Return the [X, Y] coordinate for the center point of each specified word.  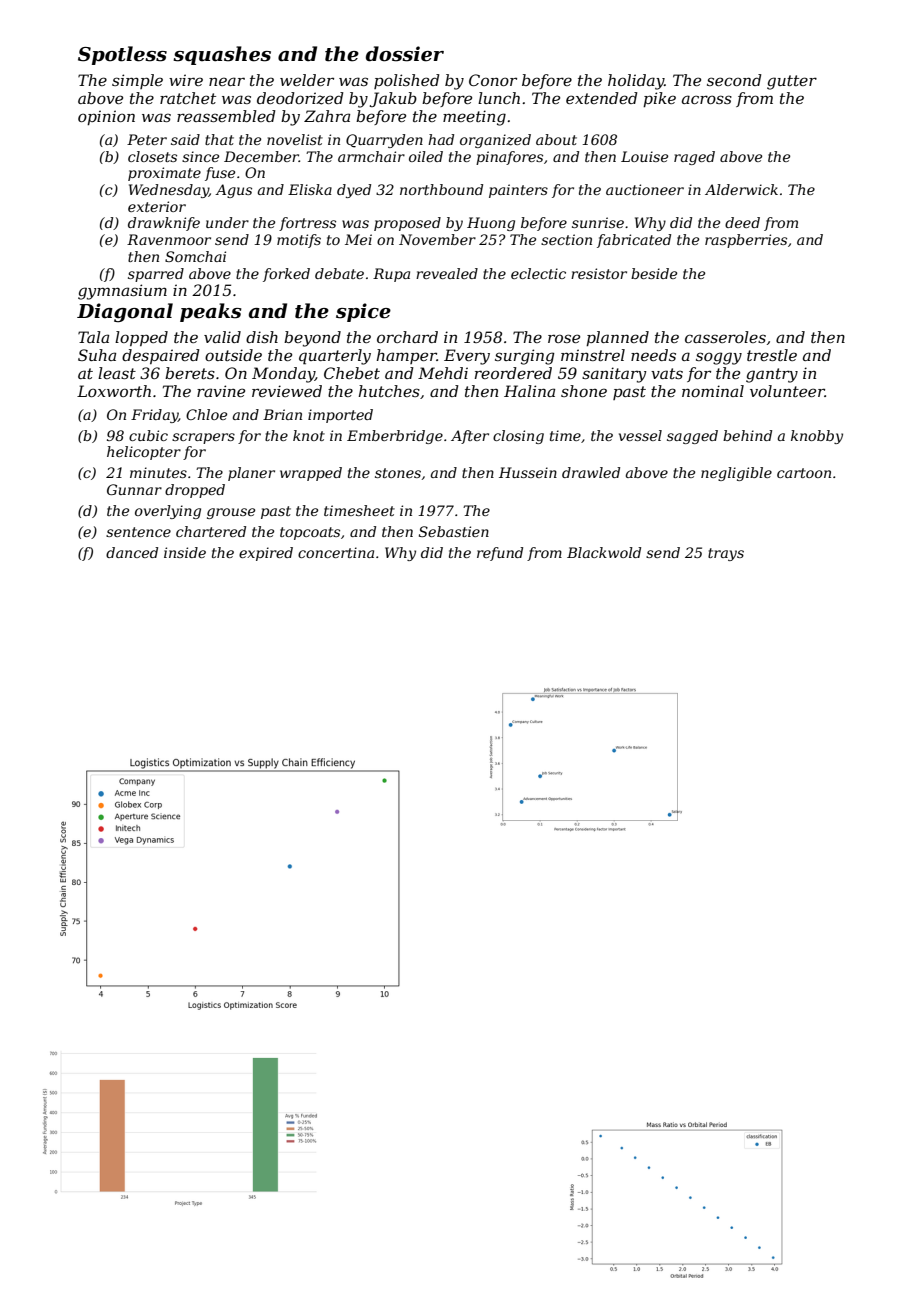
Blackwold [604, 552]
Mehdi [443, 373]
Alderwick [741, 189]
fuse [220, 174]
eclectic [538, 273]
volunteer [787, 391]
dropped [195, 491]
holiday [636, 82]
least [117, 373]
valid [222, 337]
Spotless [122, 55]
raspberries [746, 241]
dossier [405, 54]
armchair [371, 156]
